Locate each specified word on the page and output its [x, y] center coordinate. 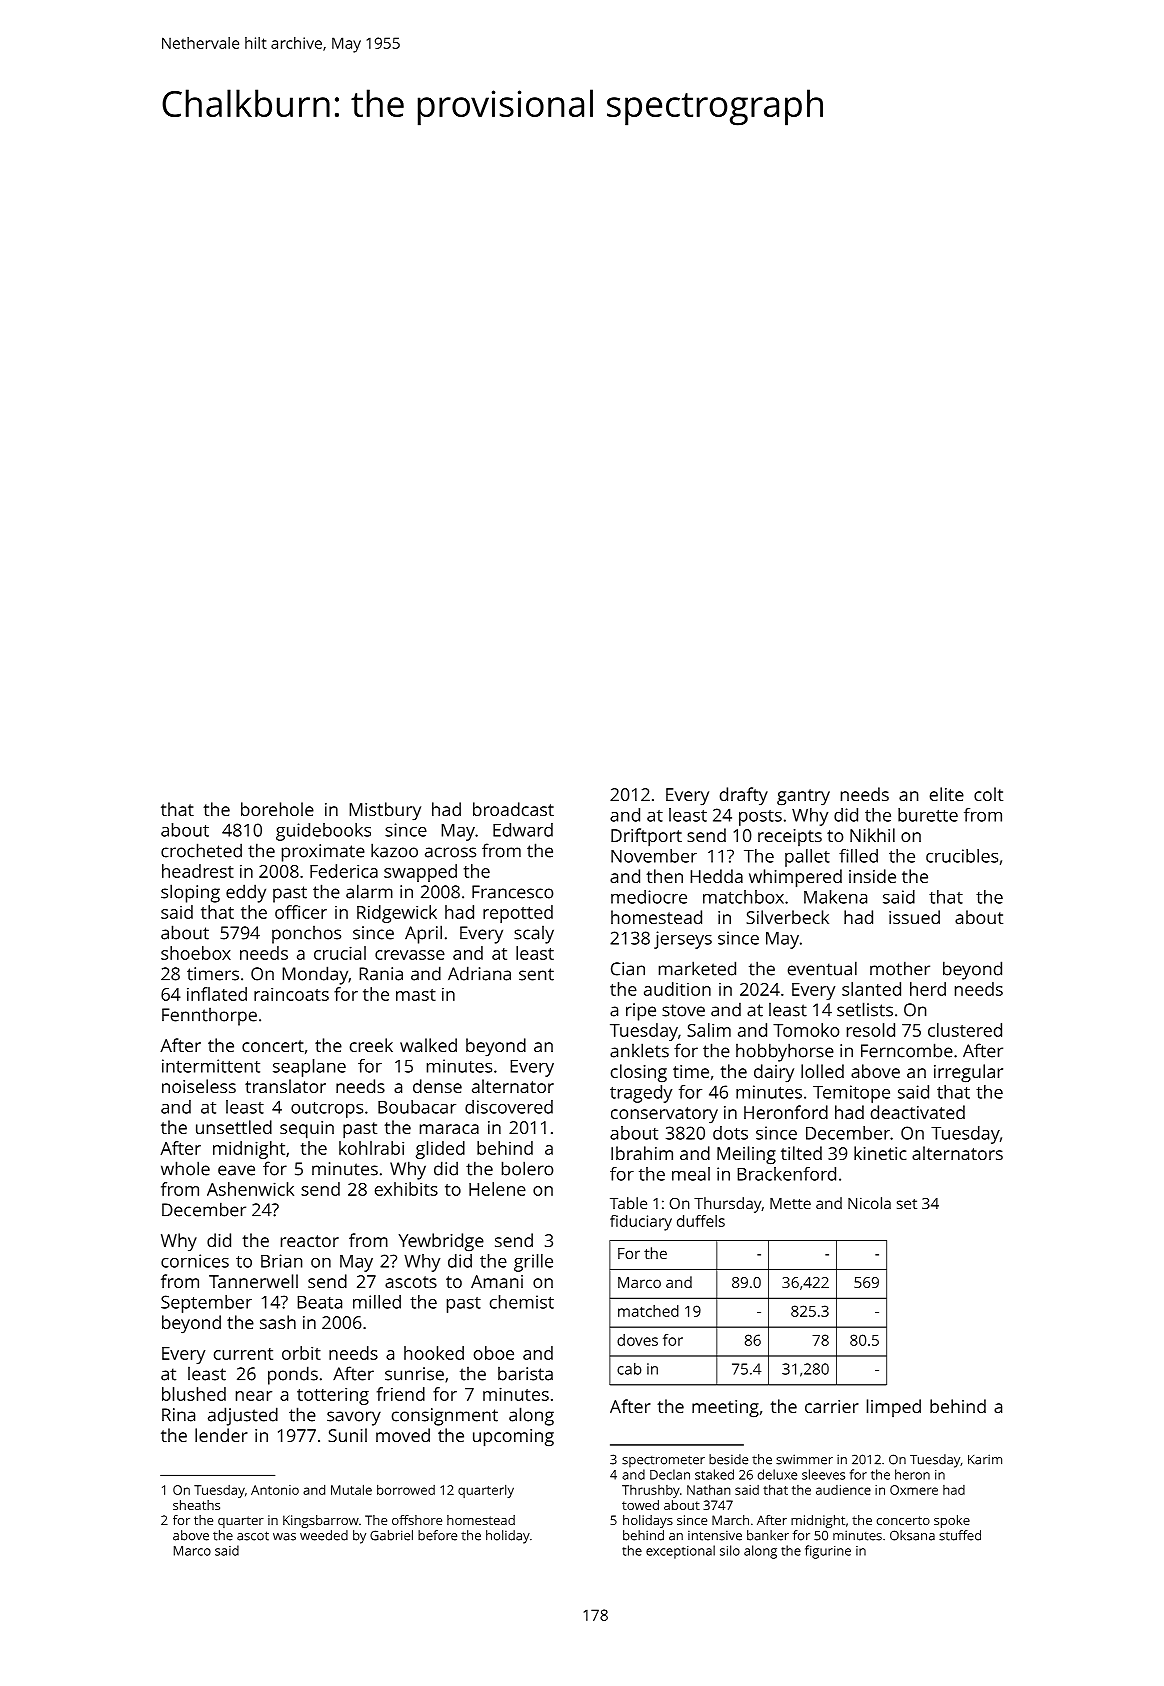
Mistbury [385, 811]
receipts [790, 837]
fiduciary [641, 1223]
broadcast [513, 809]
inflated [217, 994]
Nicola [869, 1203]
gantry [803, 797]
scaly [534, 935]
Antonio [275, 1490]
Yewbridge [441, 1242]
